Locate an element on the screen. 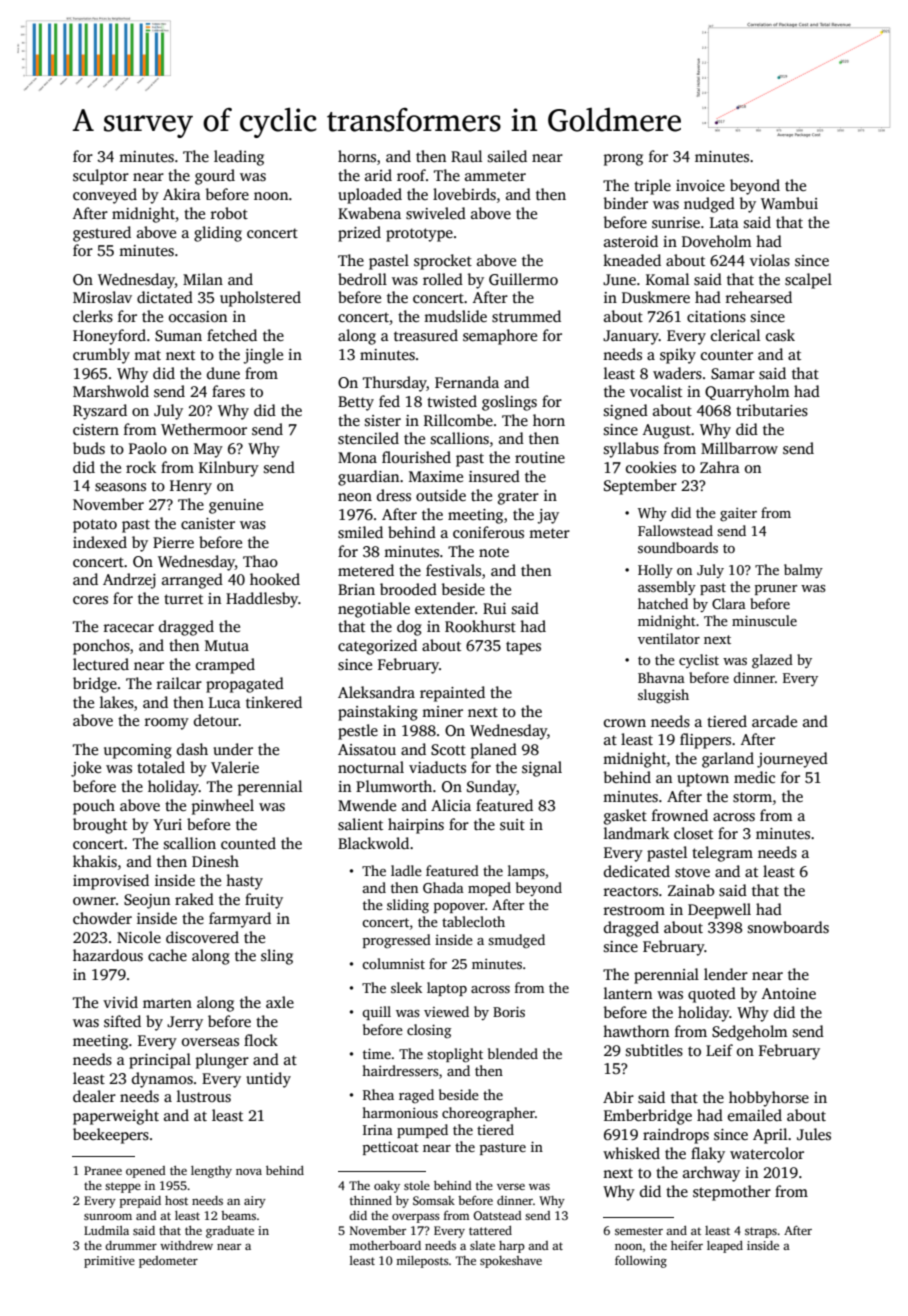  owner is located at coordinates (94, 901).
